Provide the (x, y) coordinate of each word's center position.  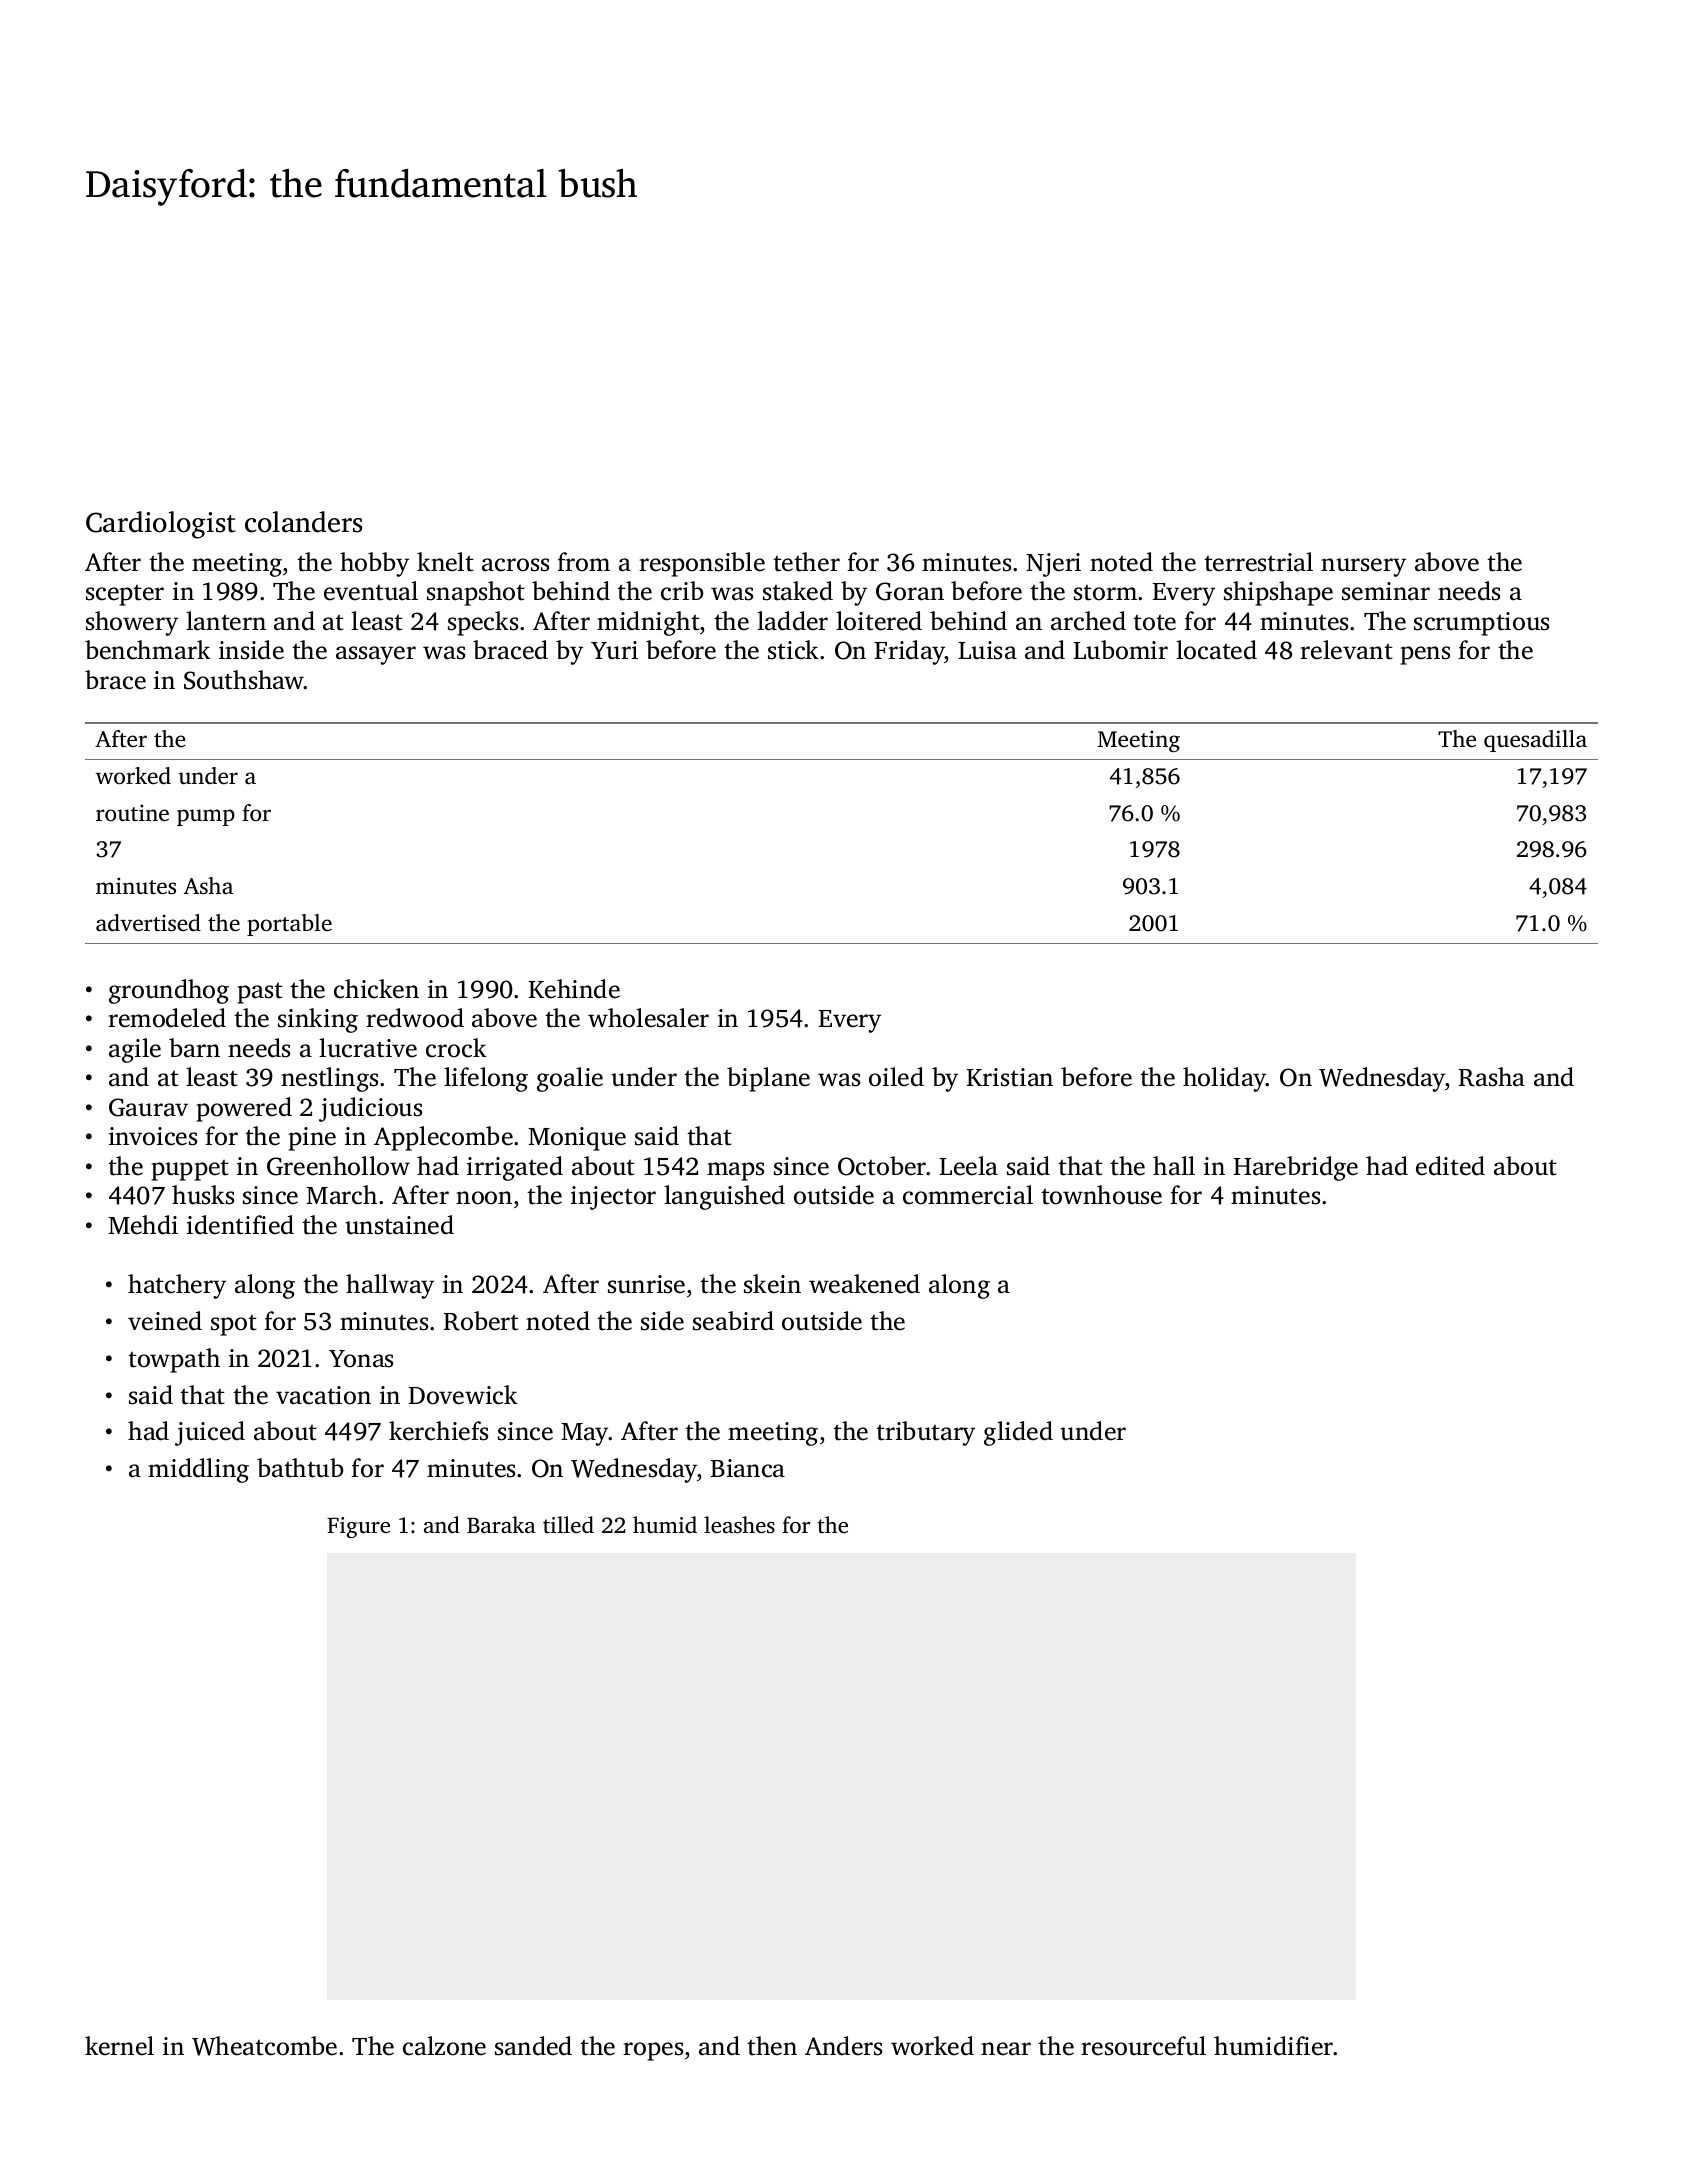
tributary (925, 1433)
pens (1425, 655)
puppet (190, 1170)
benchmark (148, 650)
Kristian (1010, 1077)
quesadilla (1535, 741)
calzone (444, 2046)
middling (198, 1470)
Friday (909, 652)
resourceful (1143, 2046)
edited (1450, 1166)
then (772, 2046)
